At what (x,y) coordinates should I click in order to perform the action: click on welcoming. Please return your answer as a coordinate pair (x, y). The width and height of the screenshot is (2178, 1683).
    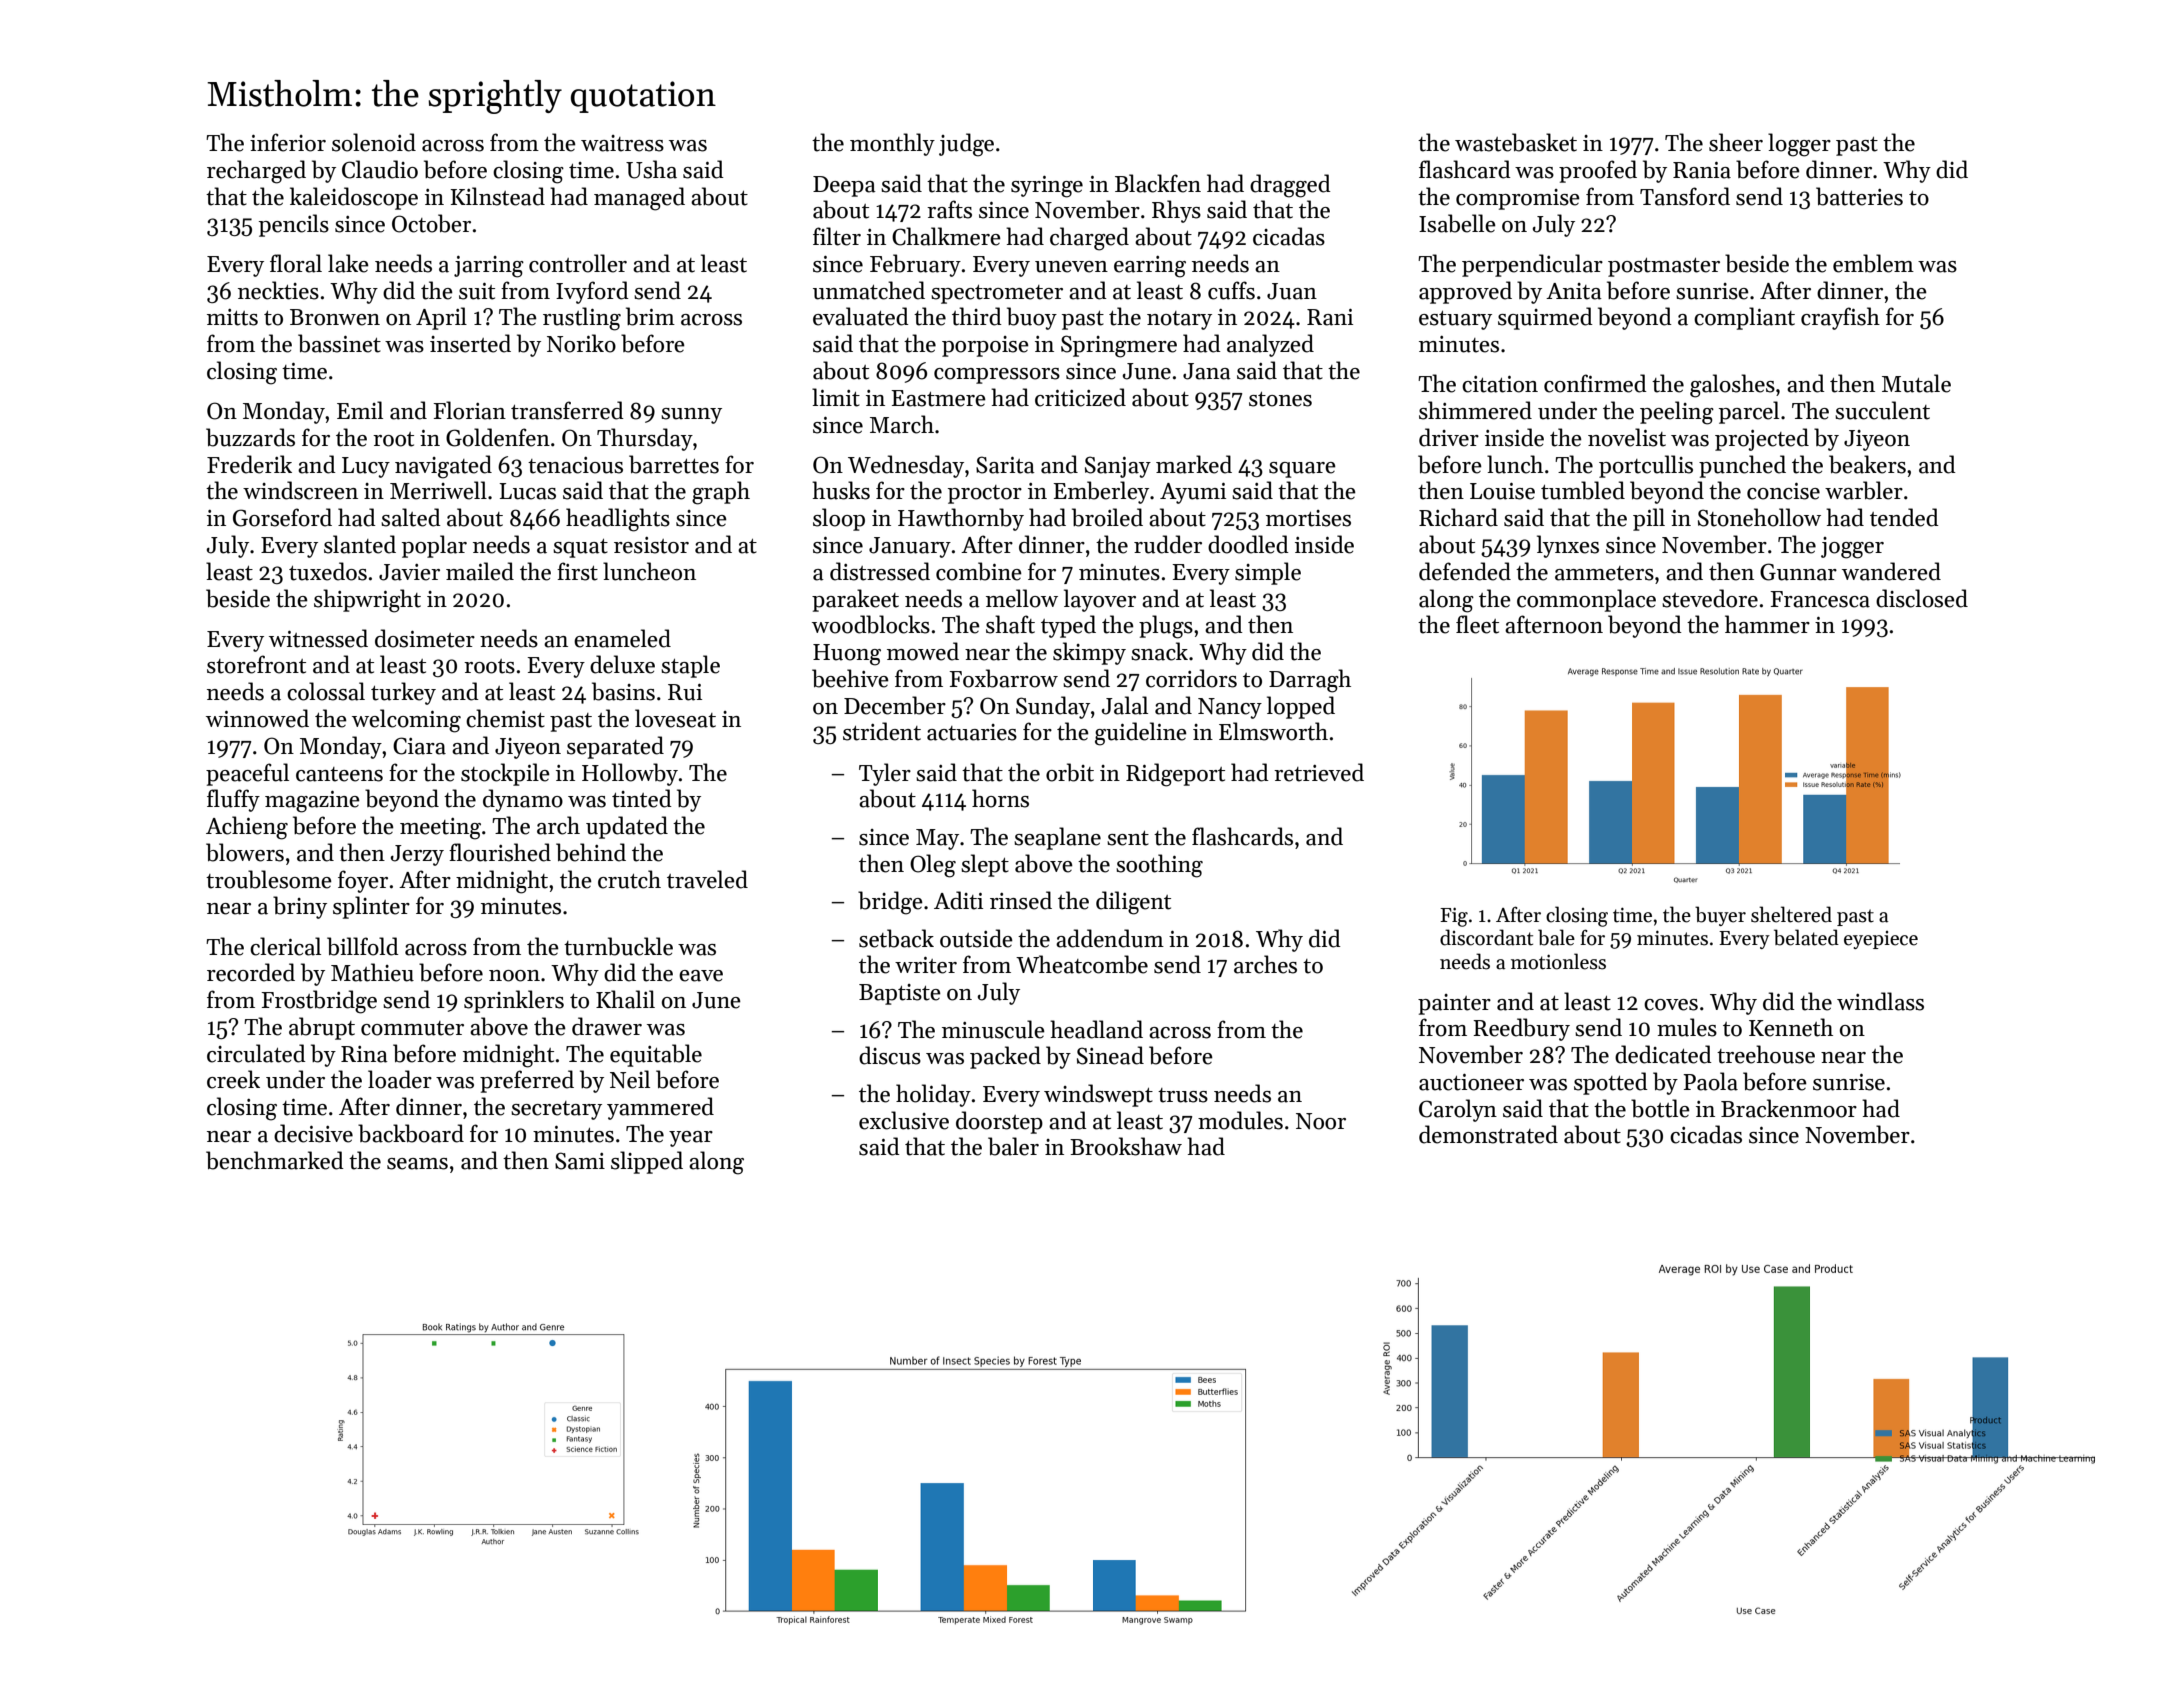
    Looking at the image, I should click on (406, 721).
